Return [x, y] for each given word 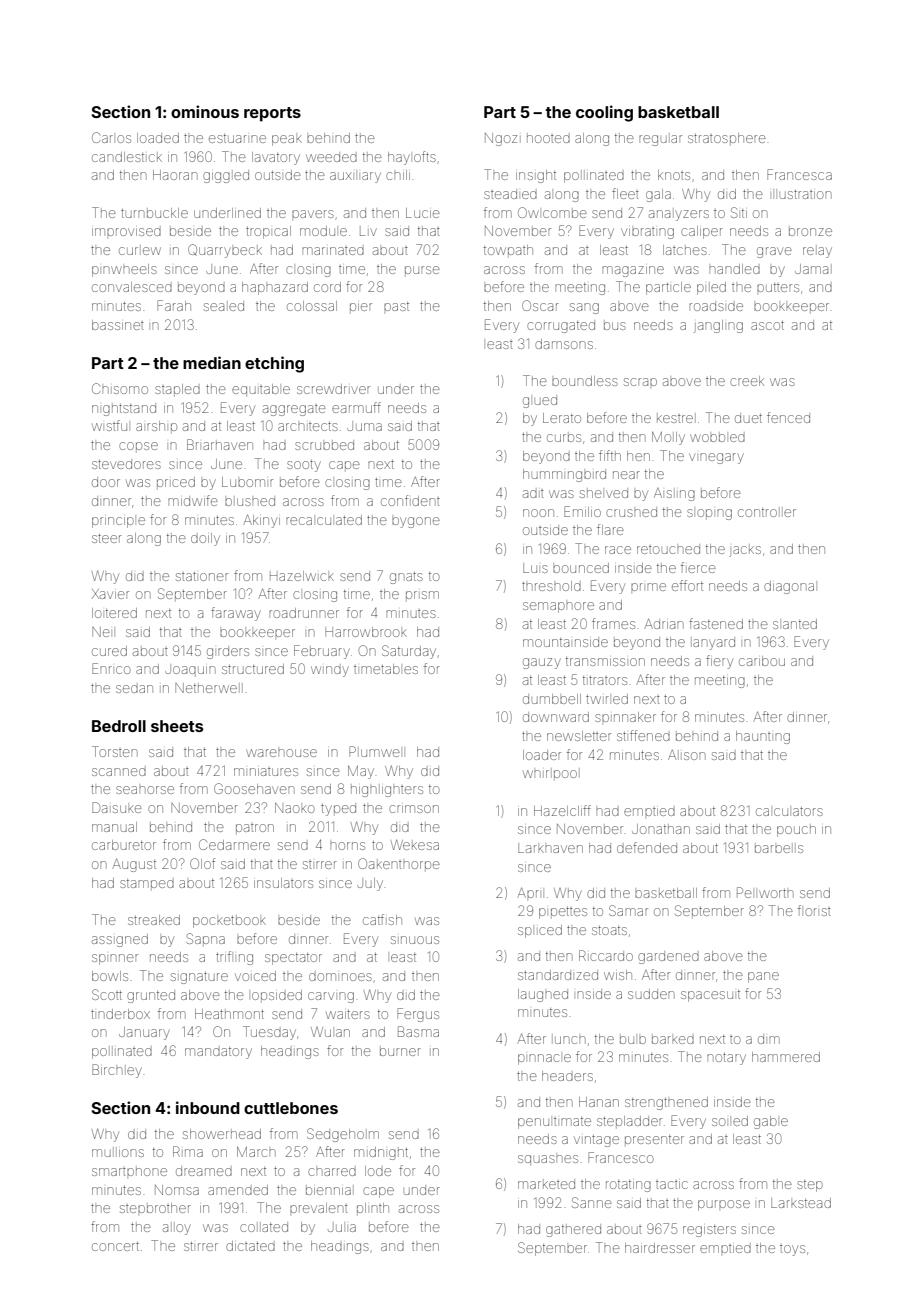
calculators [789, 811]
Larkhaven [550, 848]
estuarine [237, 138]
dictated [250, 1246]
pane [763, 977]
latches [685, 250]
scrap [640, 382]
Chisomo [120, 388]
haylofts [412, 158]
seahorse [145, 790]
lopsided [277, 995]
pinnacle [544, 1059]
